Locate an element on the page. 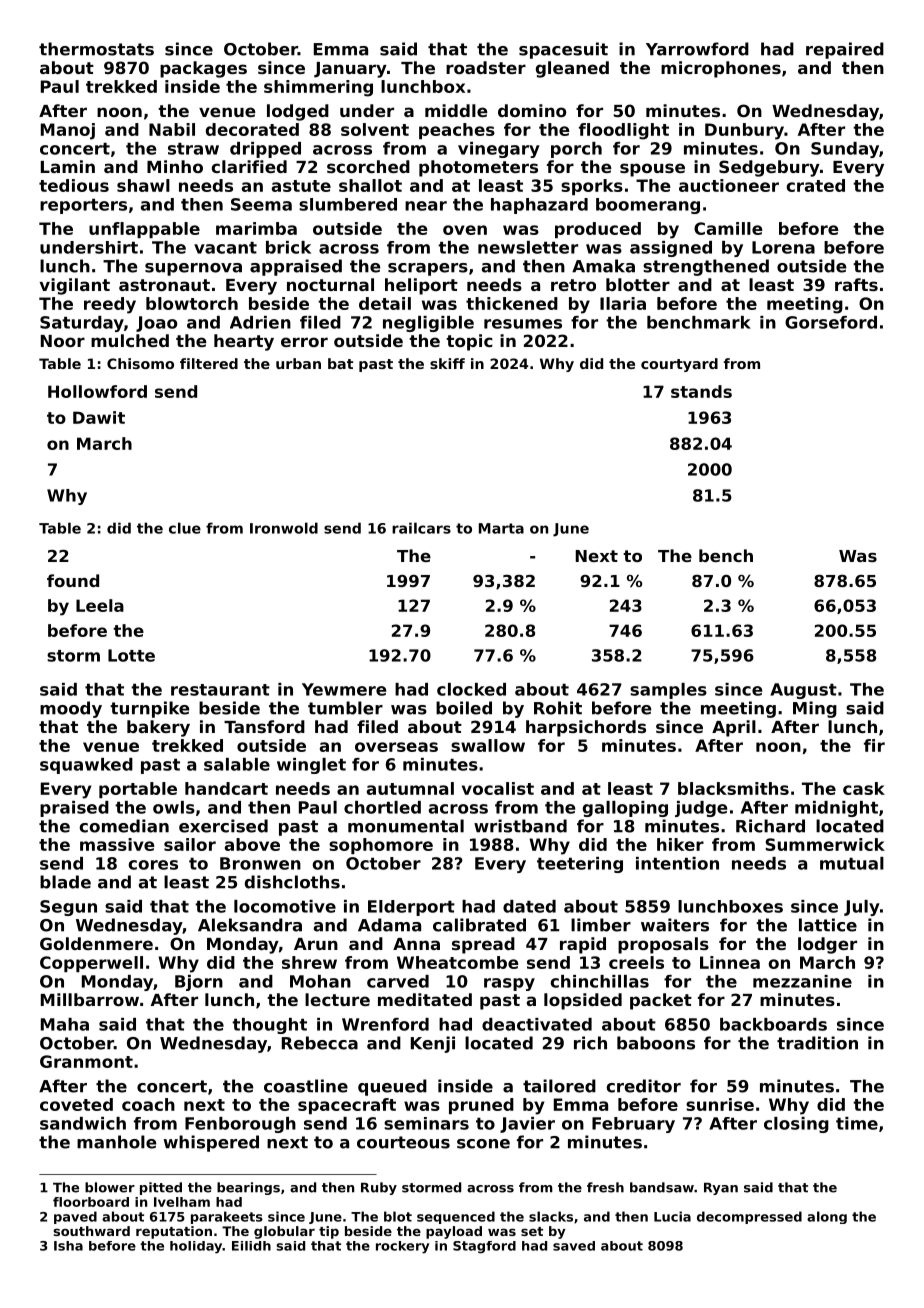 This document has height=1308, width=924. along is located at coordinates (827, 1217).
